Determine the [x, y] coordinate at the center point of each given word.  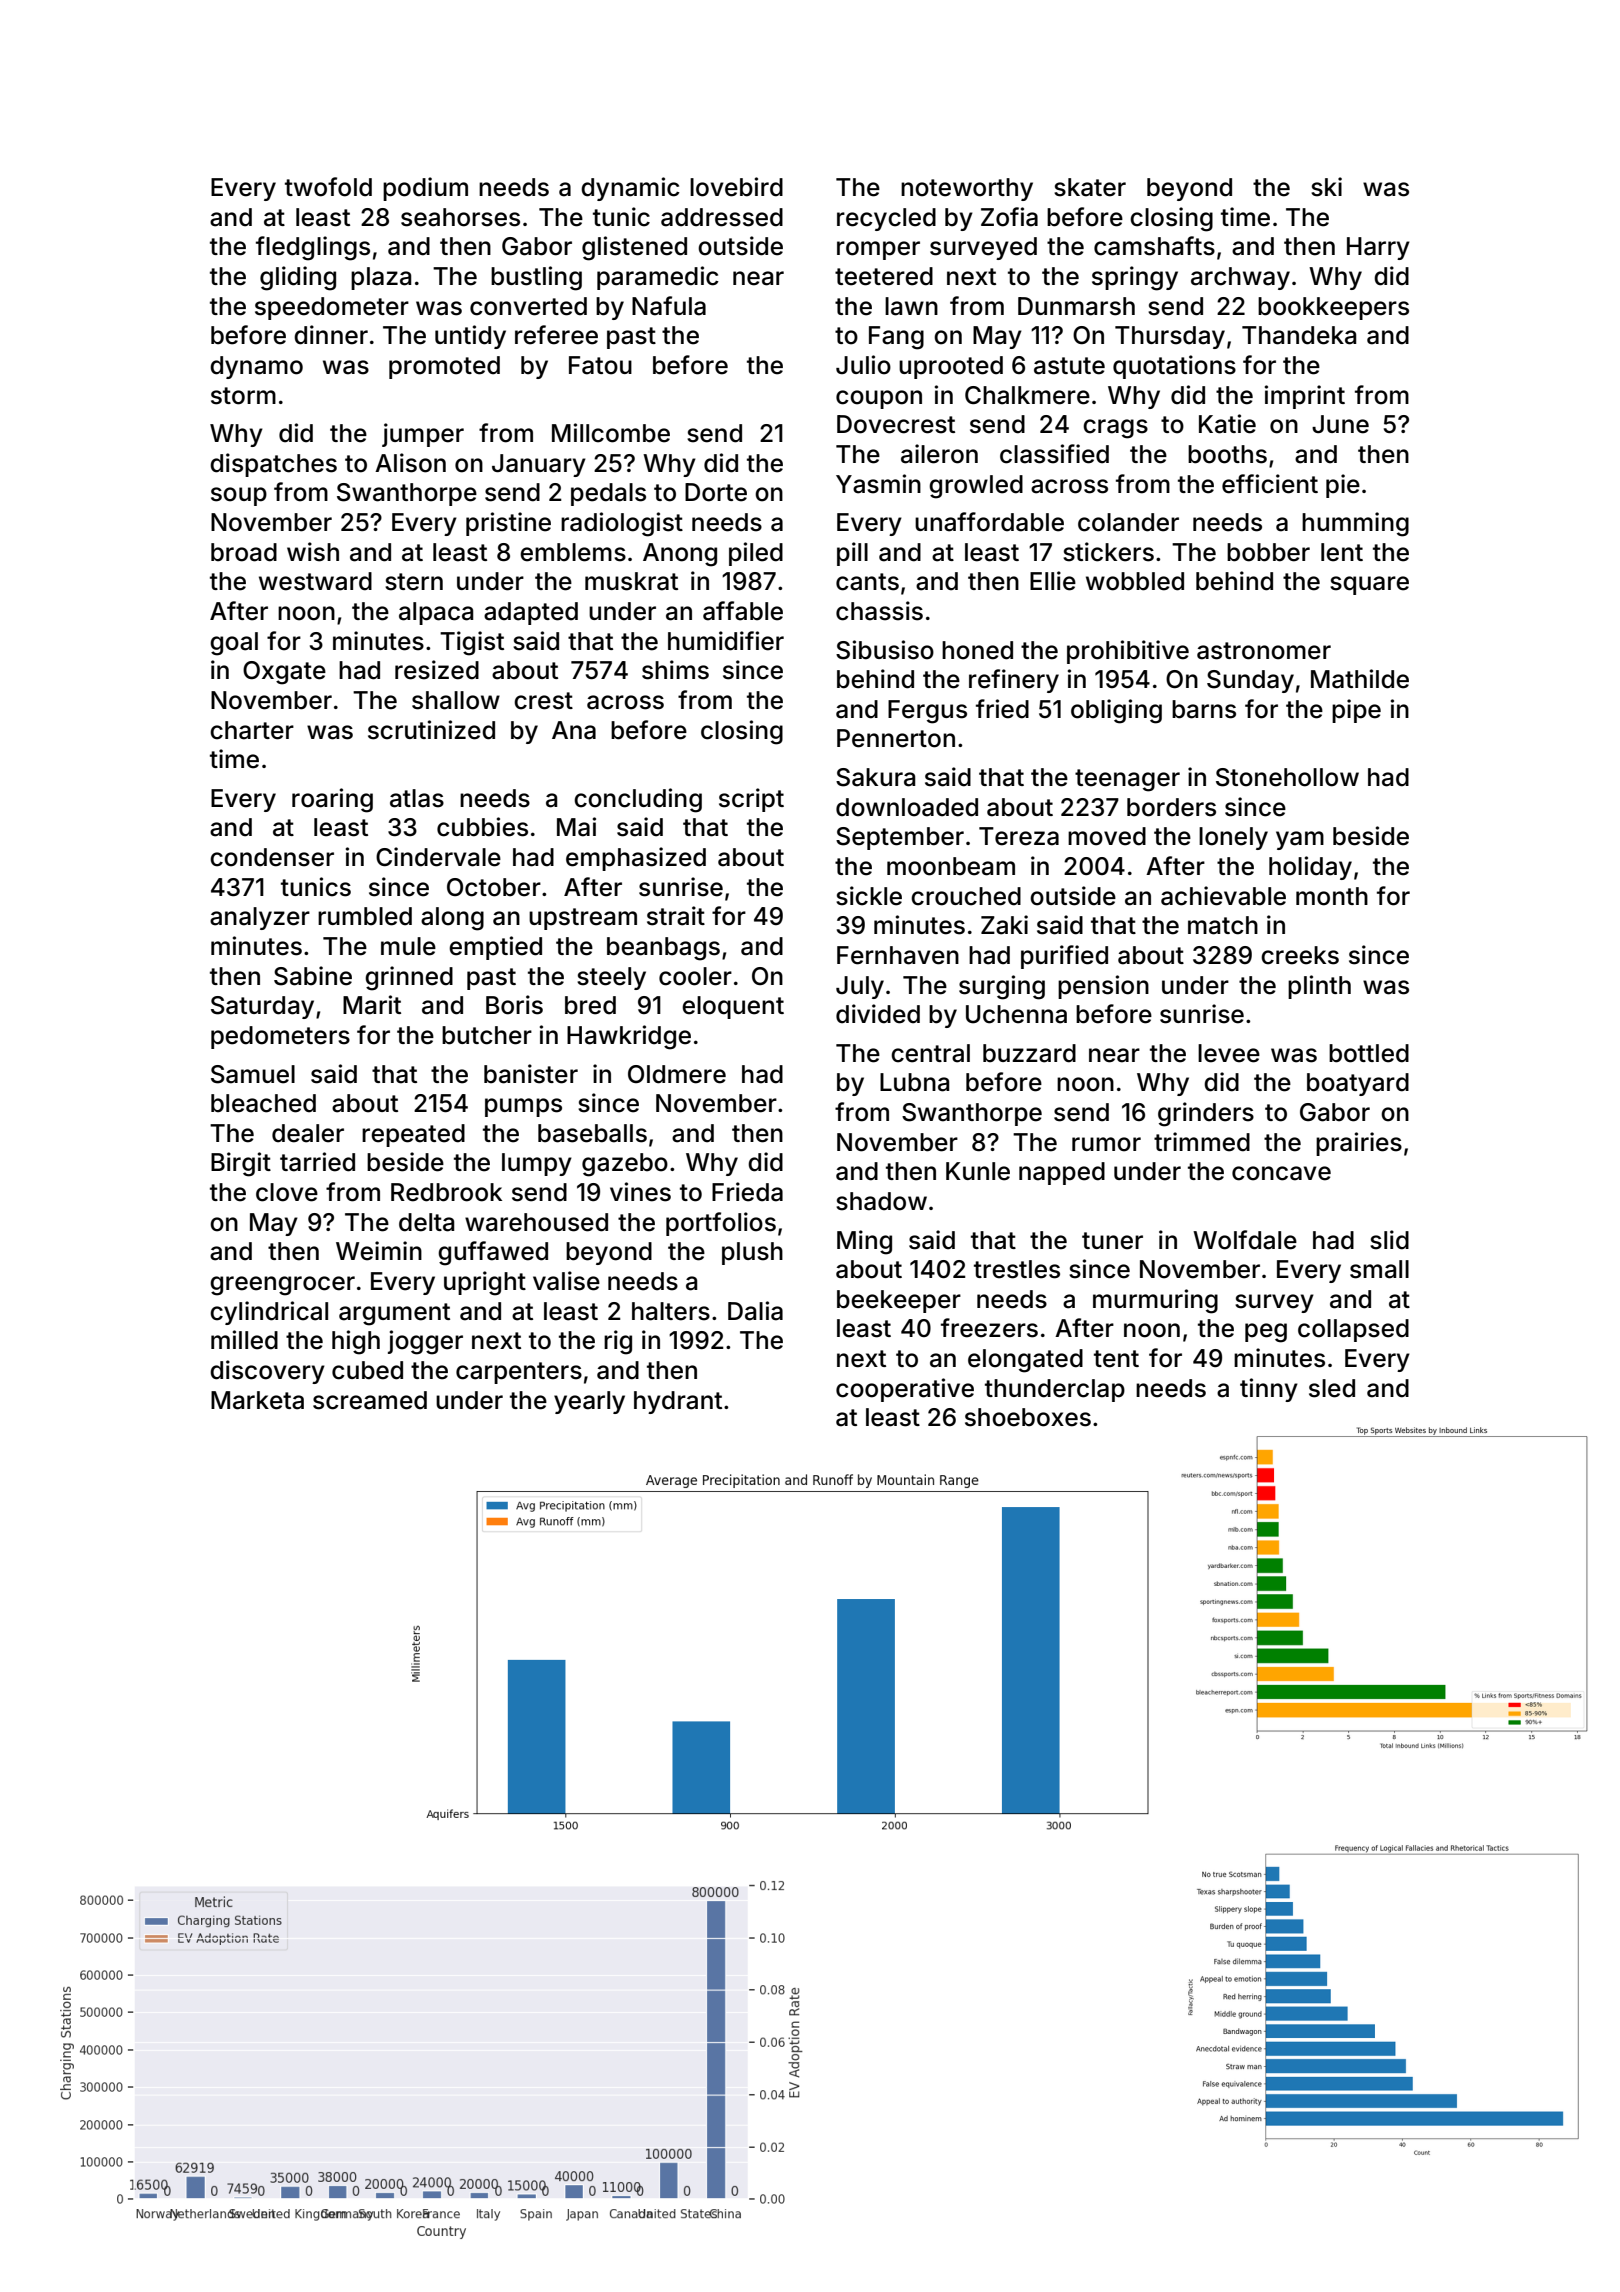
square [1369, 585]
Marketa [257, 1400]
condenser [272, 857]
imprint [1305, 397]
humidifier [726, 641]
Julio [863, 365]
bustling [536, 278]
